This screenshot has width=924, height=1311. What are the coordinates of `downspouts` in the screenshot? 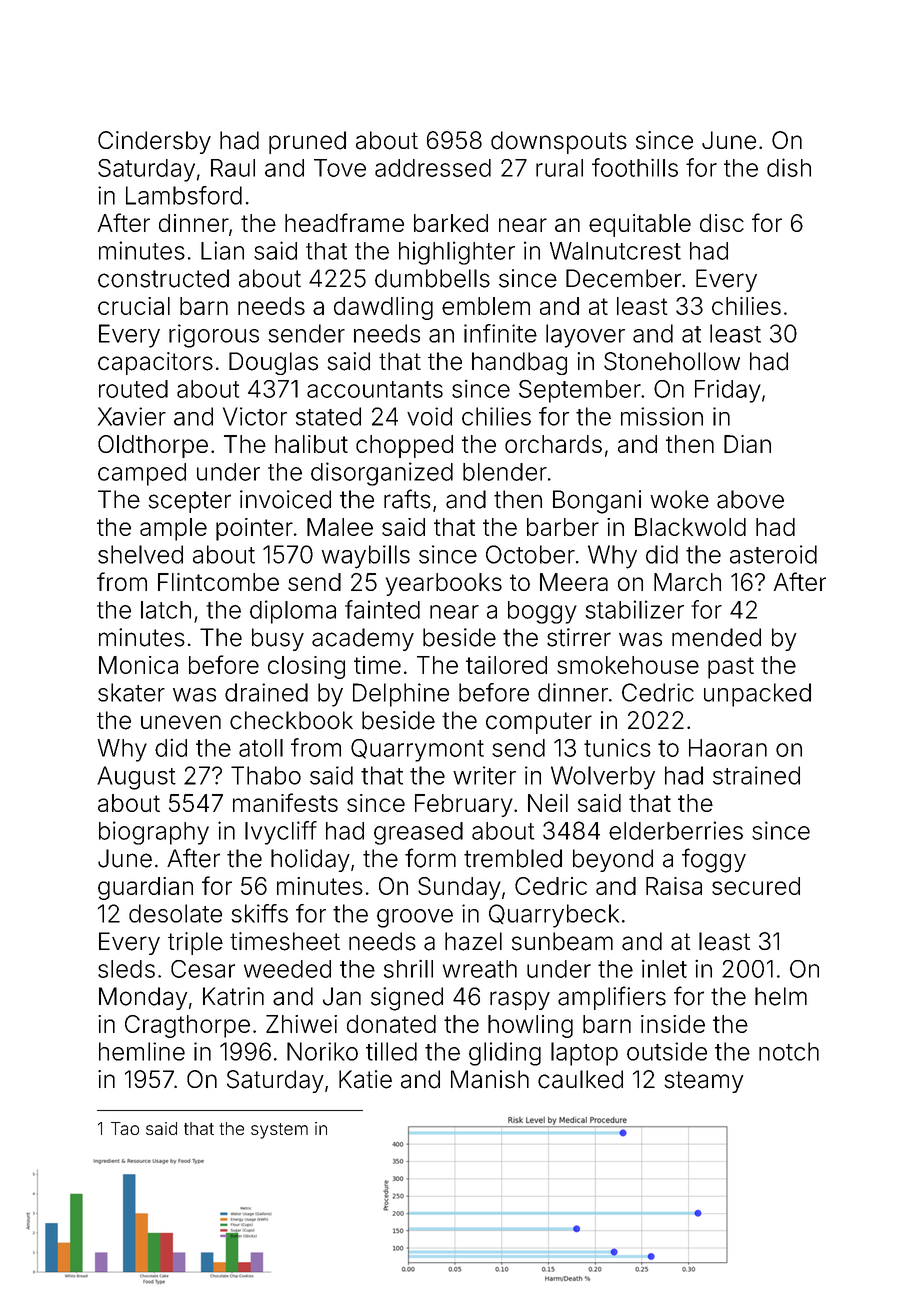 It's located at (559, 142).
